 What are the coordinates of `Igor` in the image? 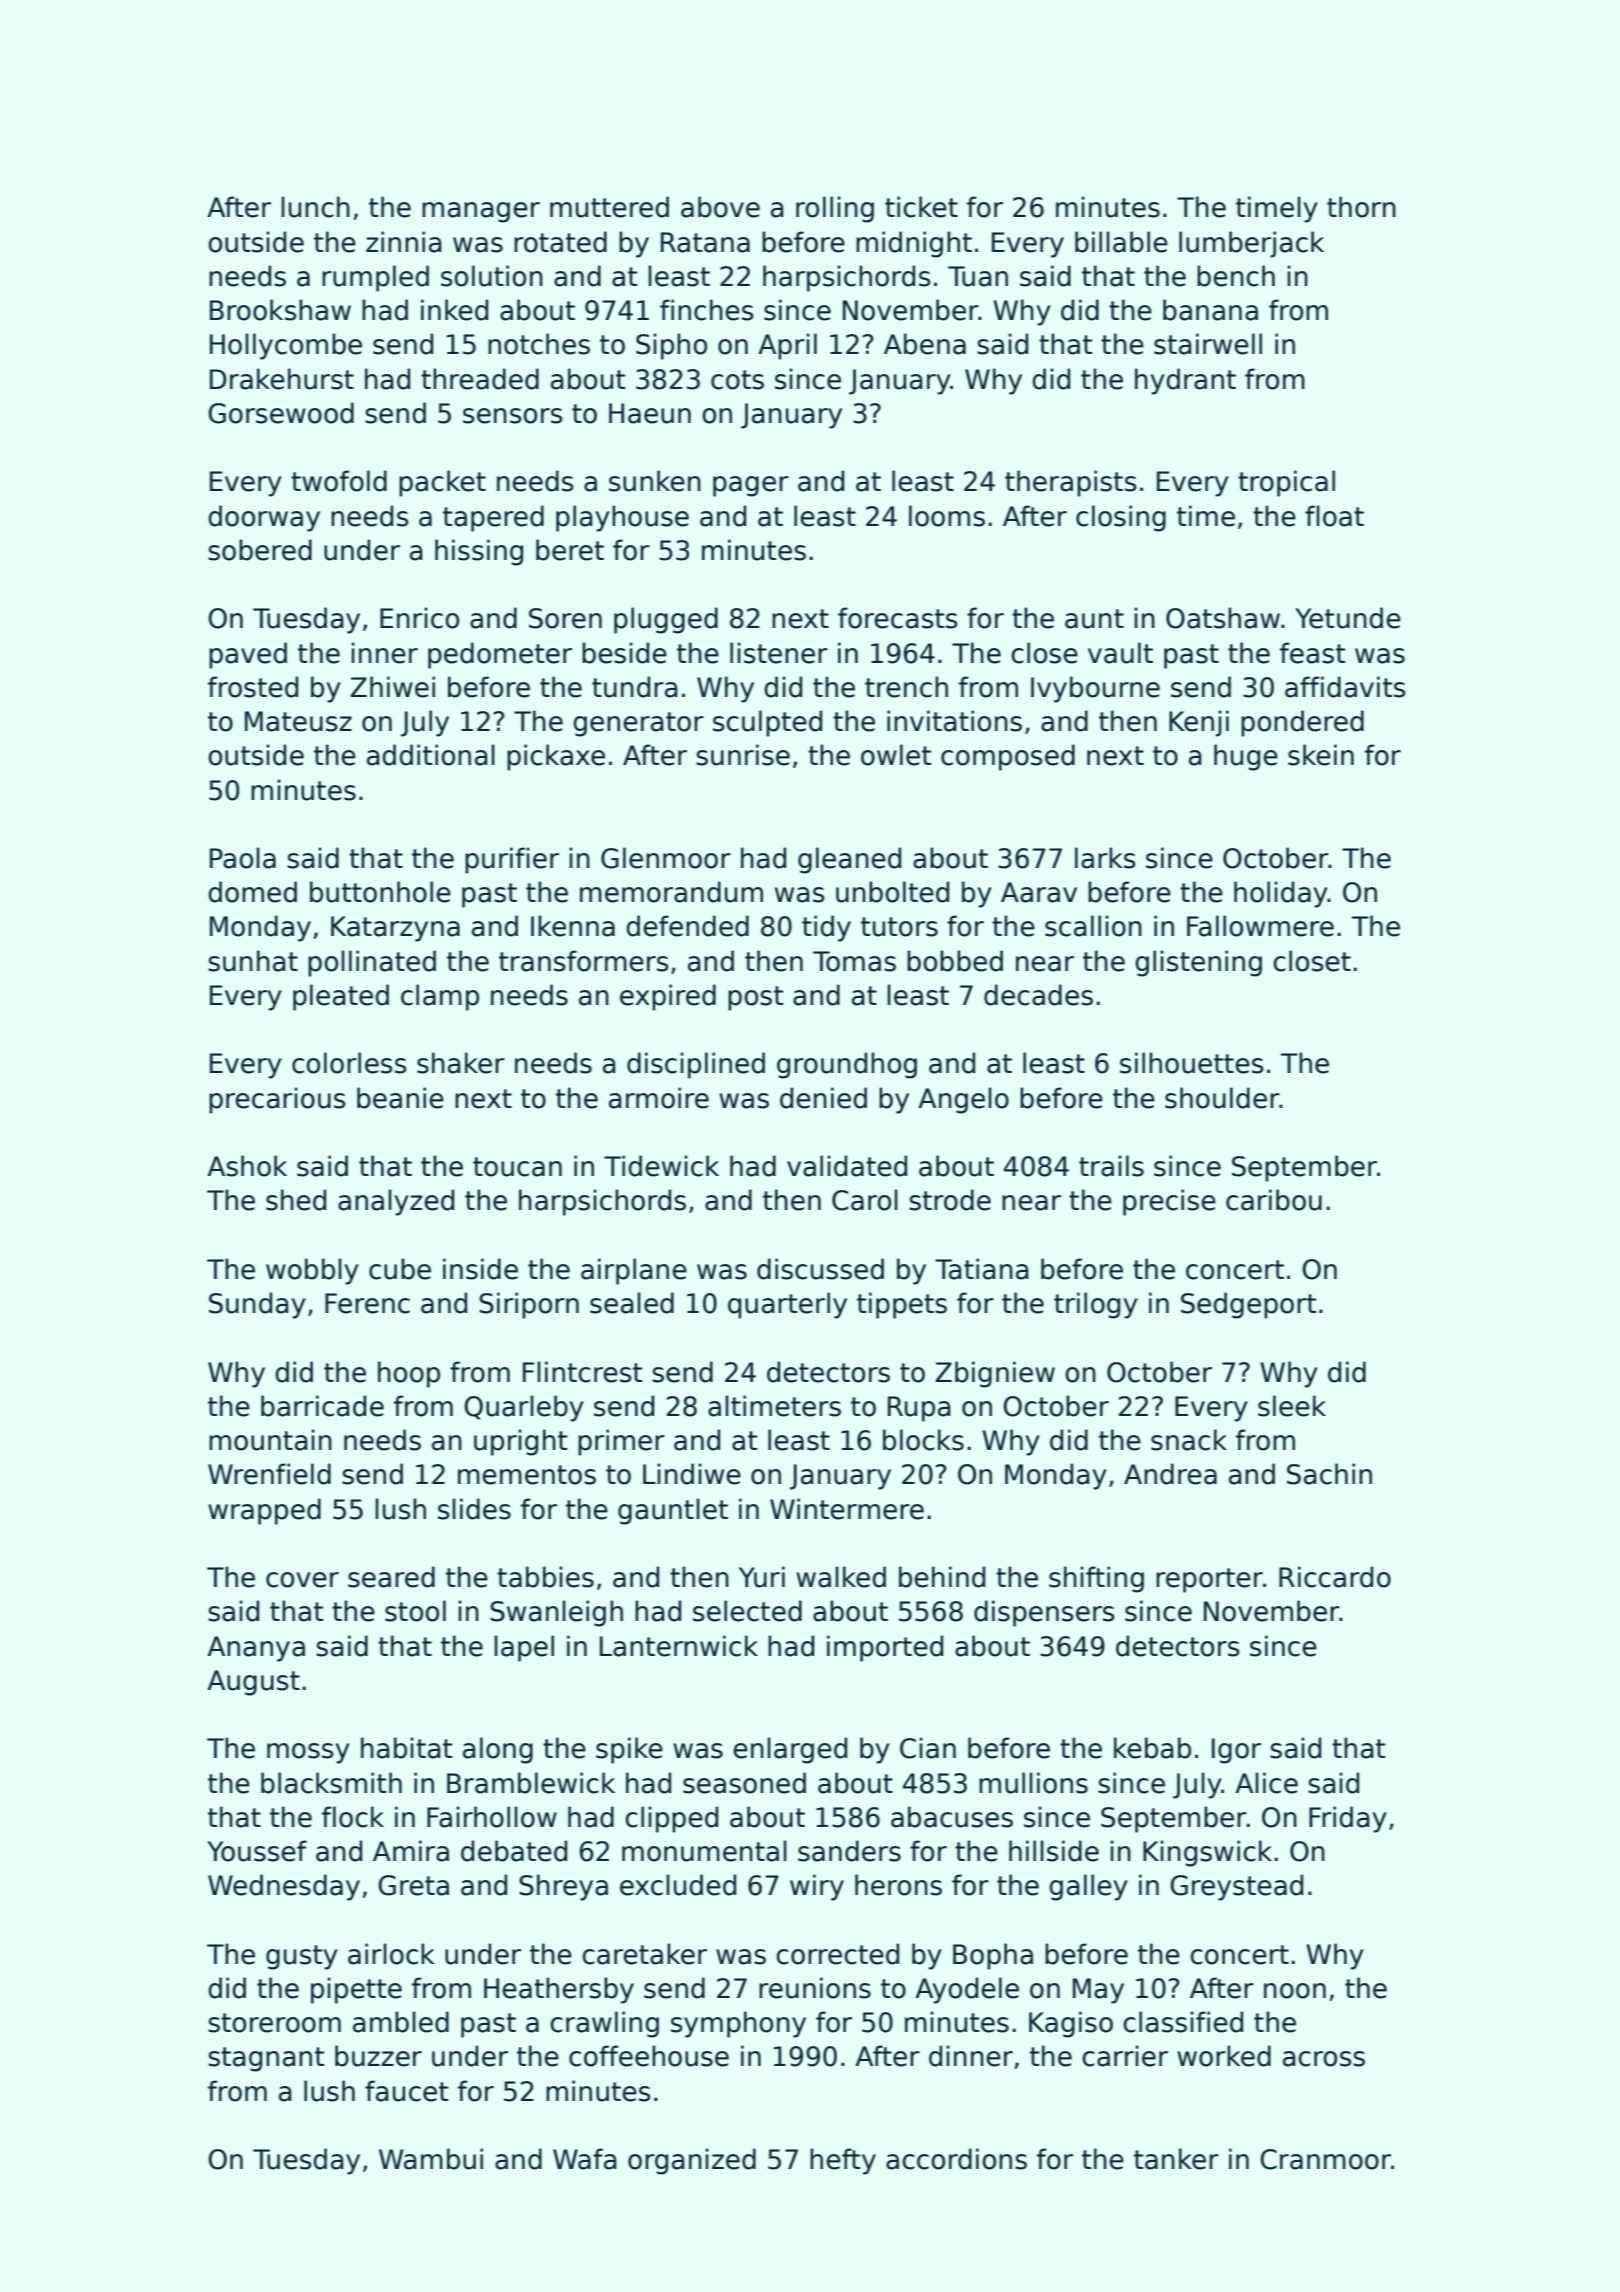 It's located at (1236, 1751).
